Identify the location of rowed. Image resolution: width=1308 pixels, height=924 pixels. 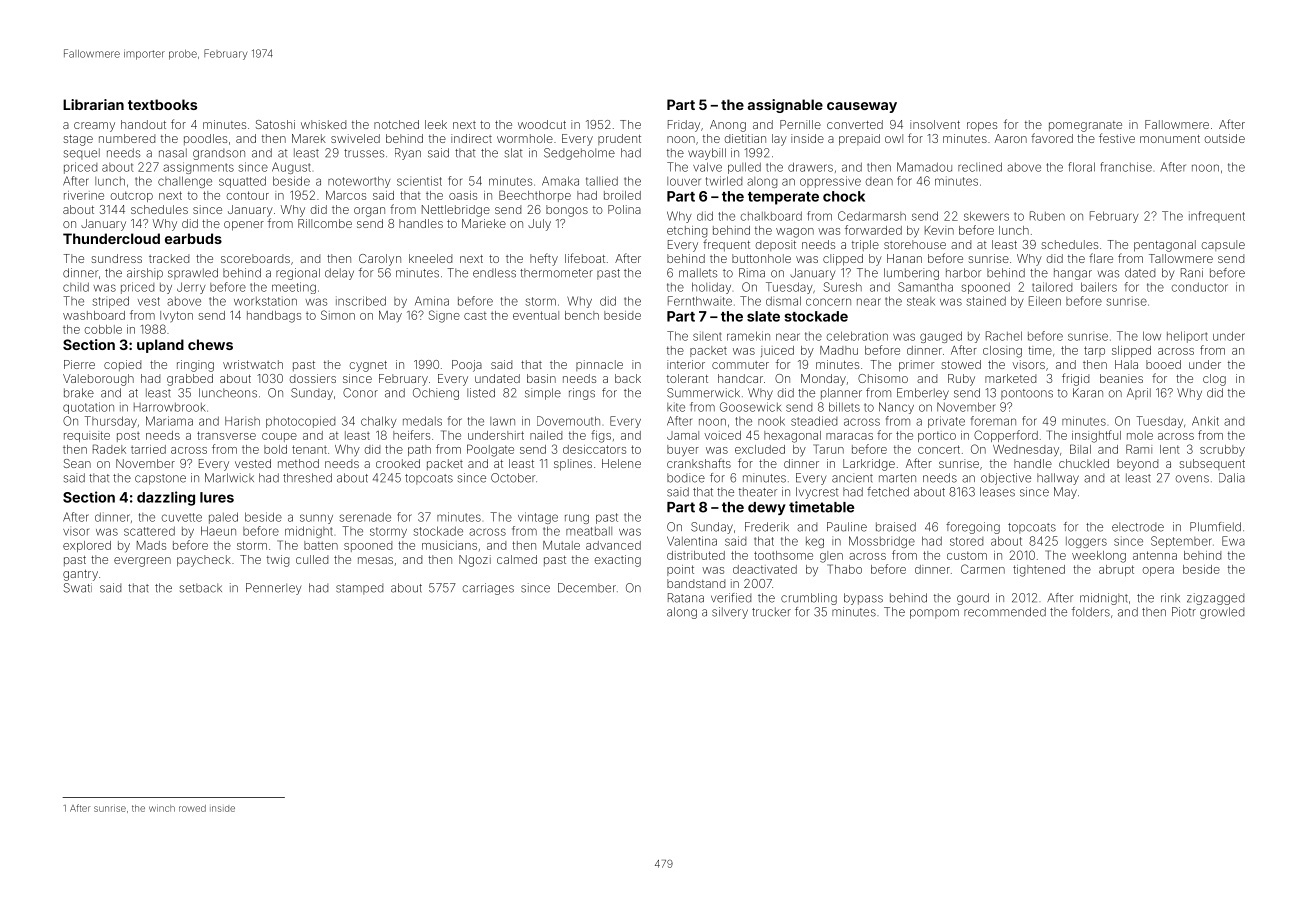
(192, 808).
